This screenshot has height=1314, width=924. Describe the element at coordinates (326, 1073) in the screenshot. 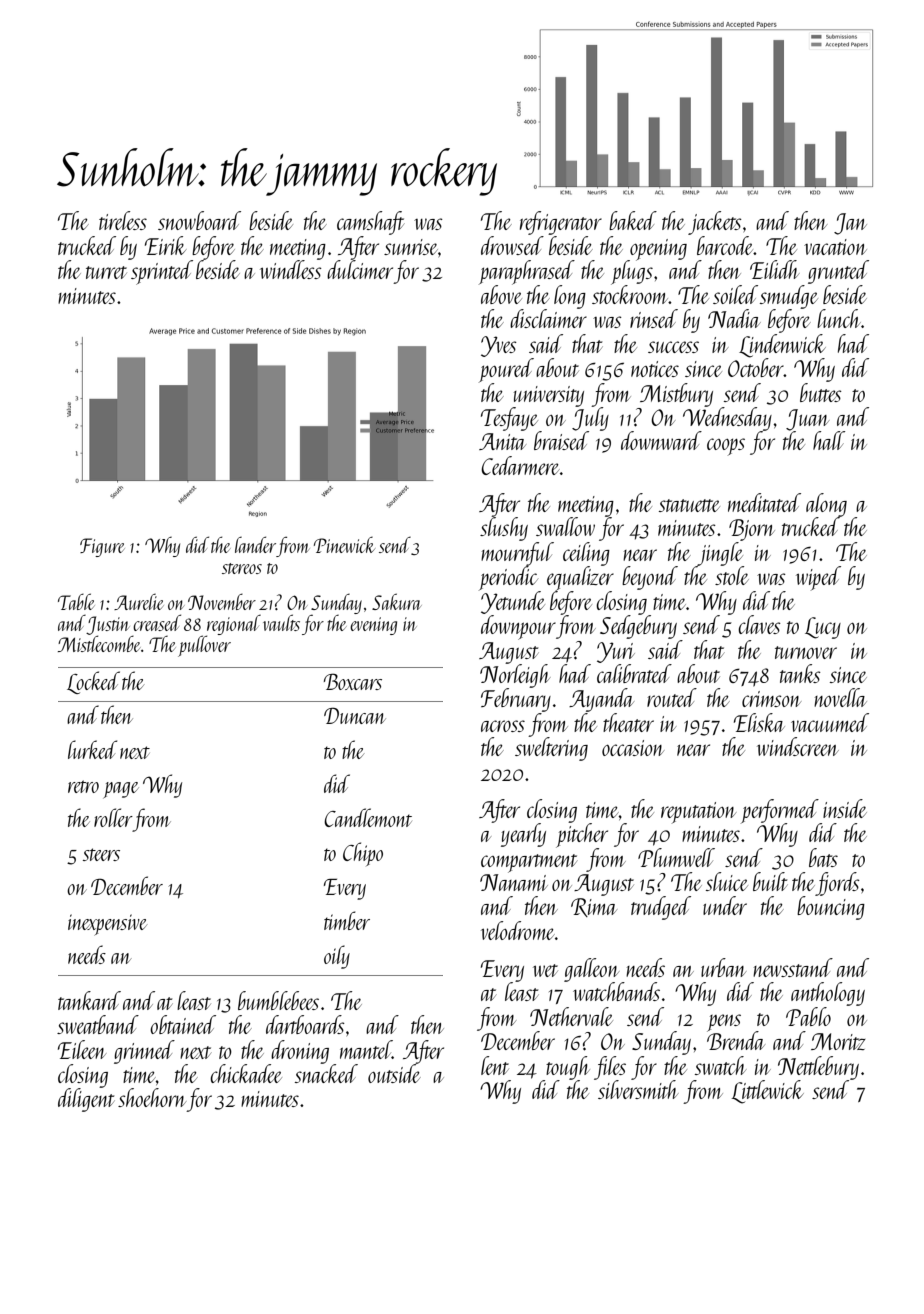

I see `snacked` at that location.
